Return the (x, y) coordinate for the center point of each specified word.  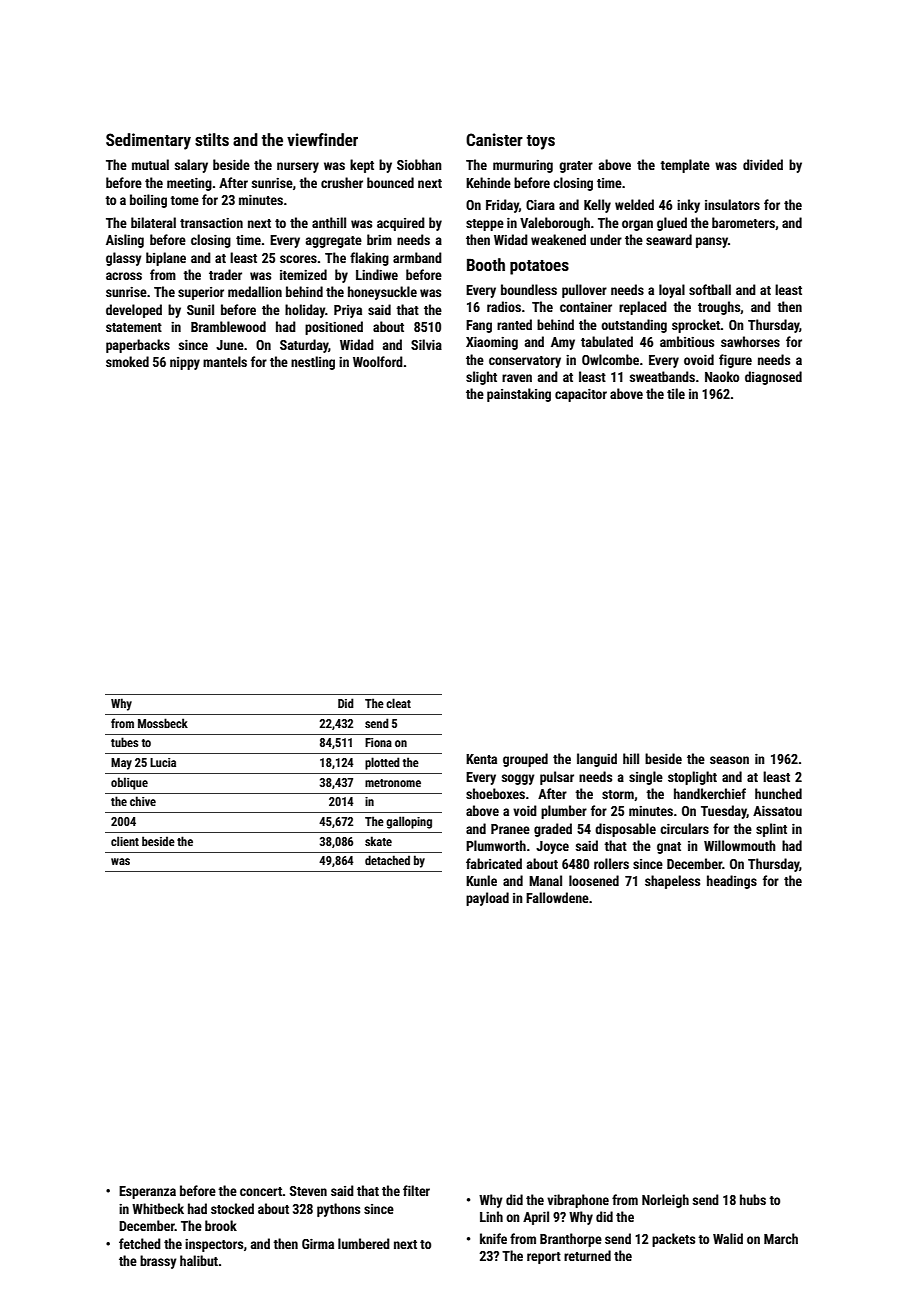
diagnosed (773, 378)
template (685, 166)
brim (379, 239)
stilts (212, 139)
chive (143, 801)
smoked (127, 361)
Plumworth (496, 845)
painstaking (519, 395)
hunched (778, 793)
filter (416, 1190)
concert (261, 1191)
